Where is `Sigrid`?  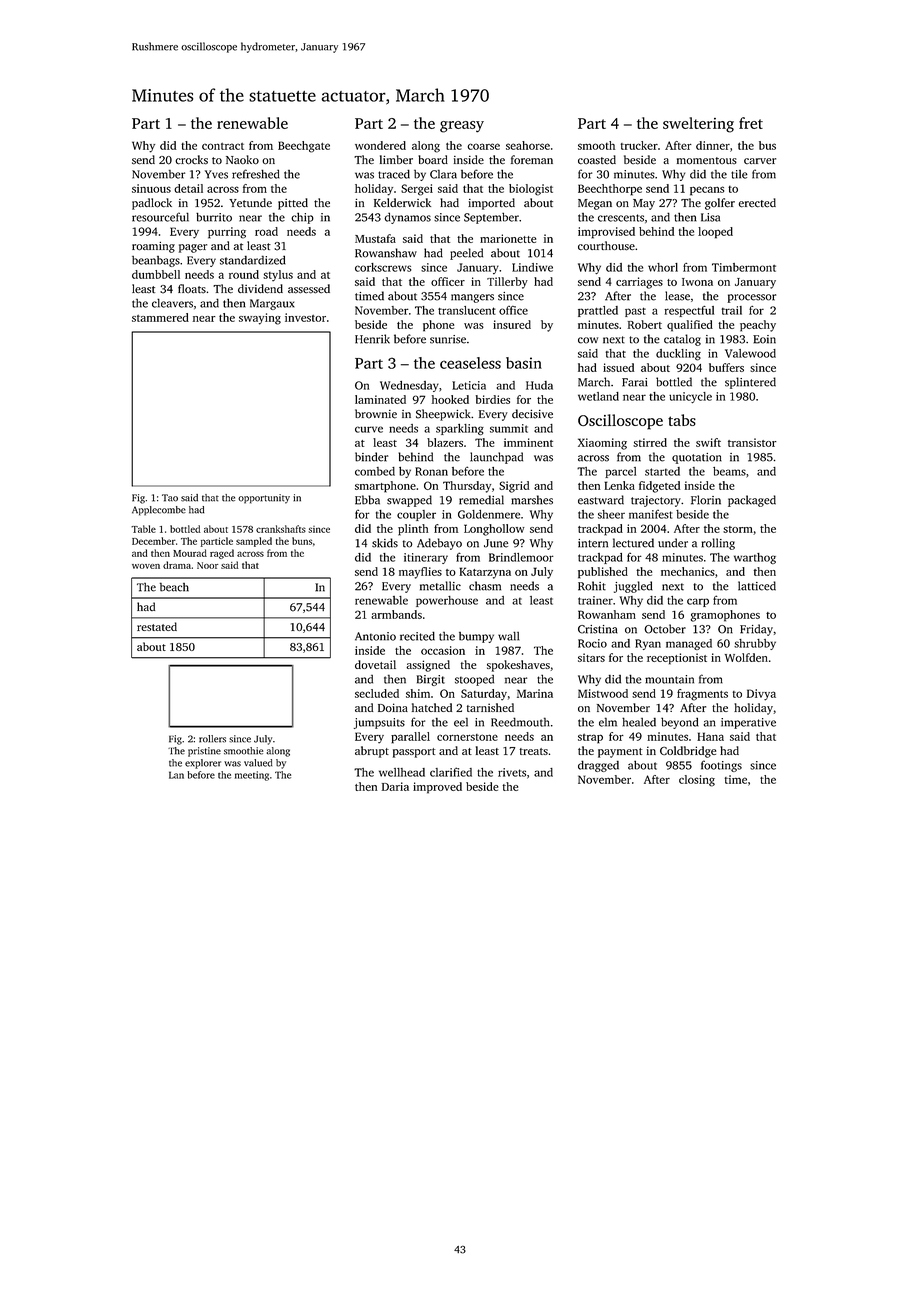
Sigrid is located at coordinates (514, 487).
